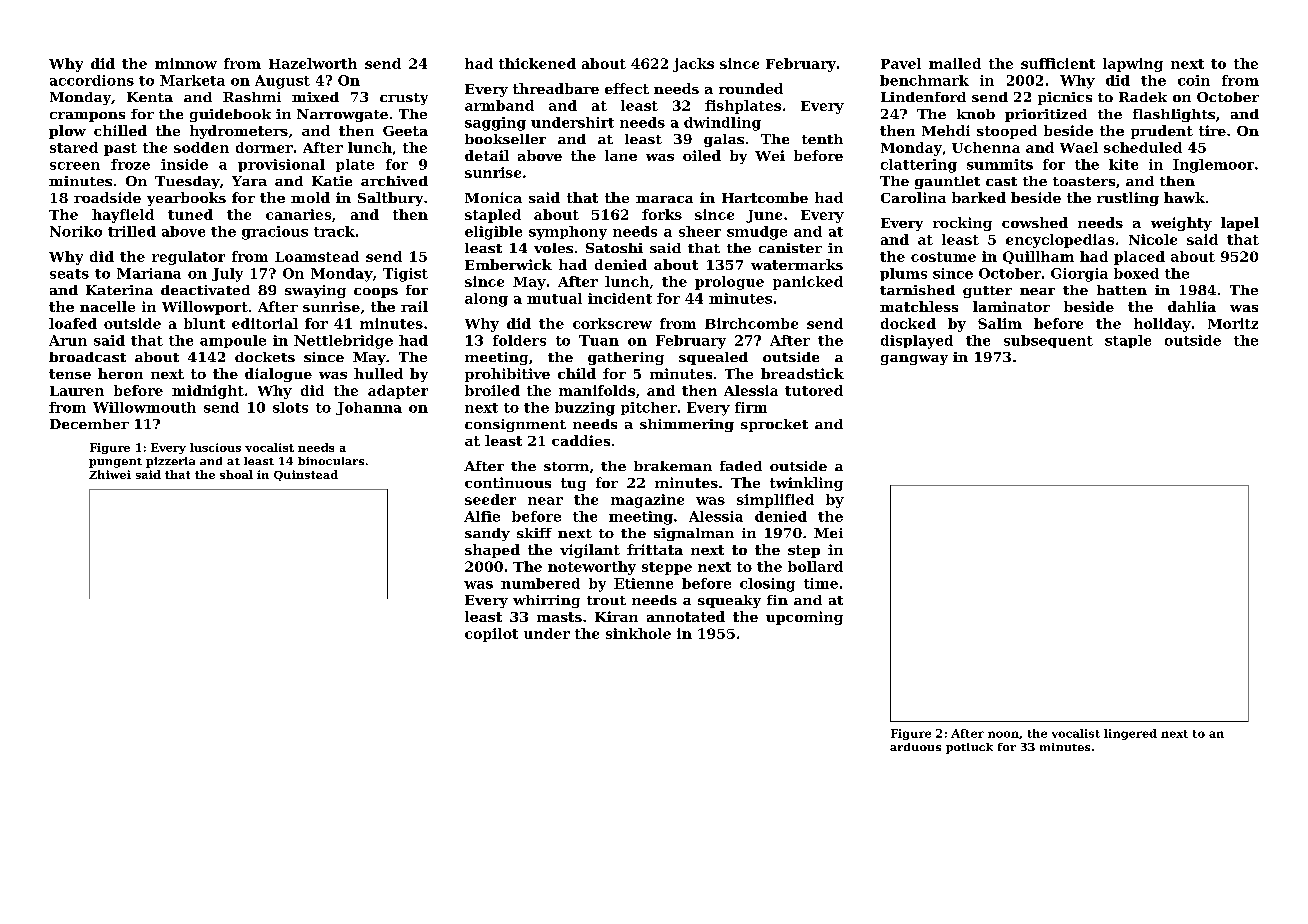 Image resolution: width=1308 pixels, height=924 pixels. What do you see at coordinates (568, 233) in the page?
I see `symphony` at bounding box center [568, 233].
